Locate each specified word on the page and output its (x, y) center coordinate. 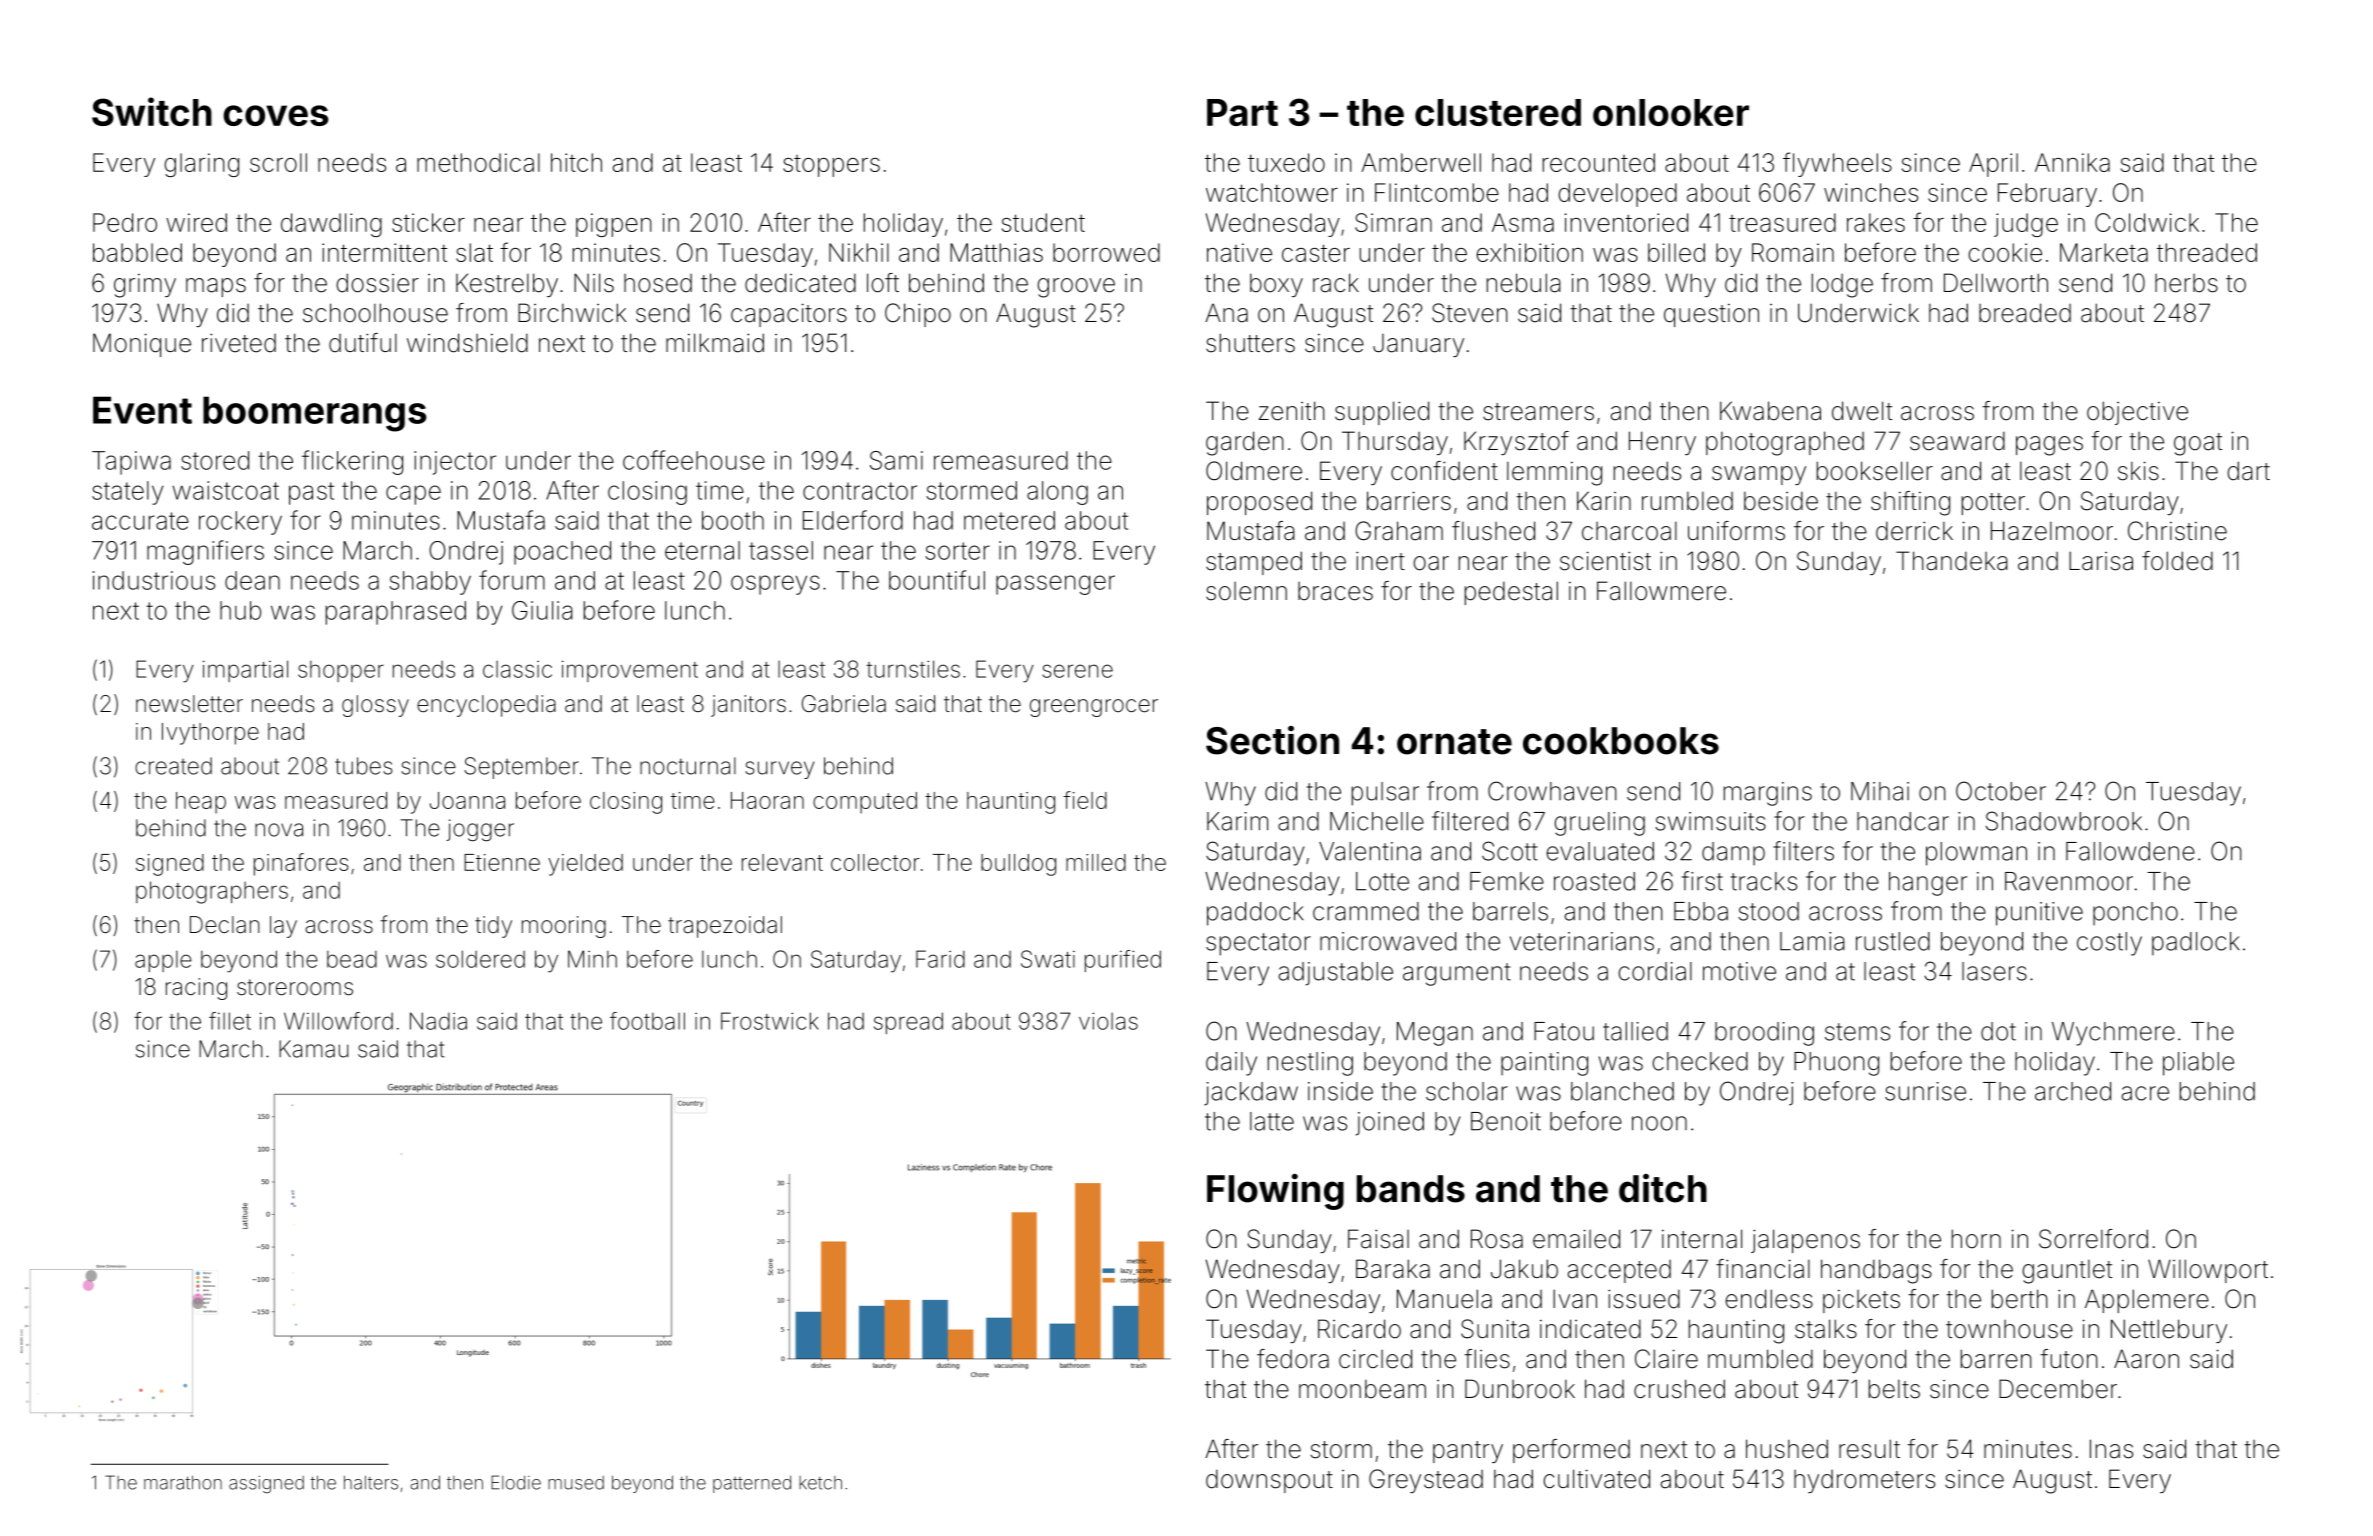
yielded (585, 865)
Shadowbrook (2064, 821)
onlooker (1671, 112)
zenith (1292, 411)
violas (1108, 1021)
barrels (1510, 911)
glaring (201, 165)
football (647, 1021)
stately (128, 493)
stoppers (831, 166)
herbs (2186, 283)
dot (1998, 1031)
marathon (183, 1482)
